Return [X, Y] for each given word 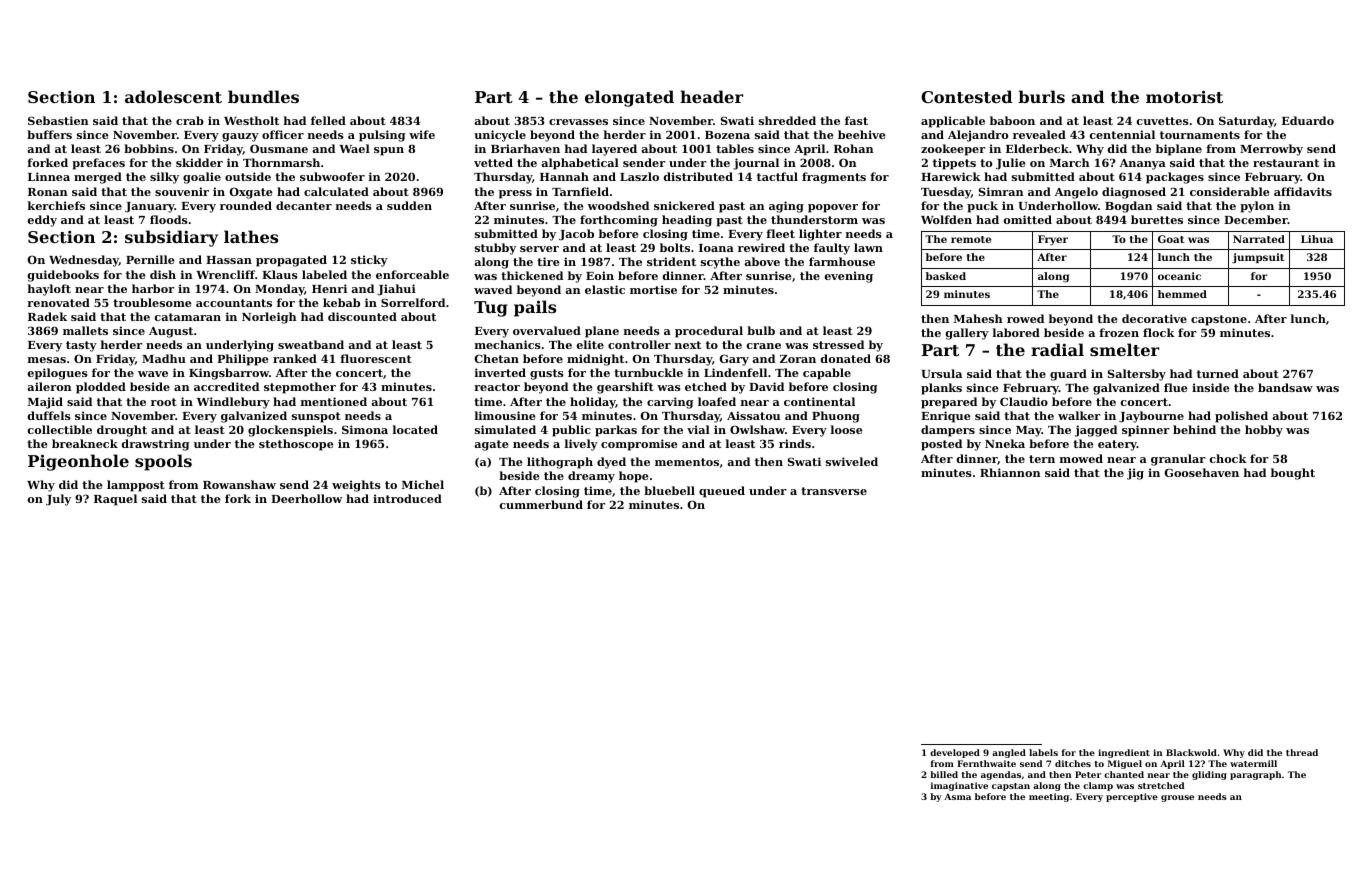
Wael [354, 148]
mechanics [507, 344]
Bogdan [1129, 207]
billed [944, 774]
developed [955, 753]
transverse [834, 491]
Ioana [716, 248]
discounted [362, 316]
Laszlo [639, 176]
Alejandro [978, 136]
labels [1043, 752]
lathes [251, 236]
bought [1293, 474]
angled [1009, 753]
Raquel [115, 500]
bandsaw [1285, 387]
